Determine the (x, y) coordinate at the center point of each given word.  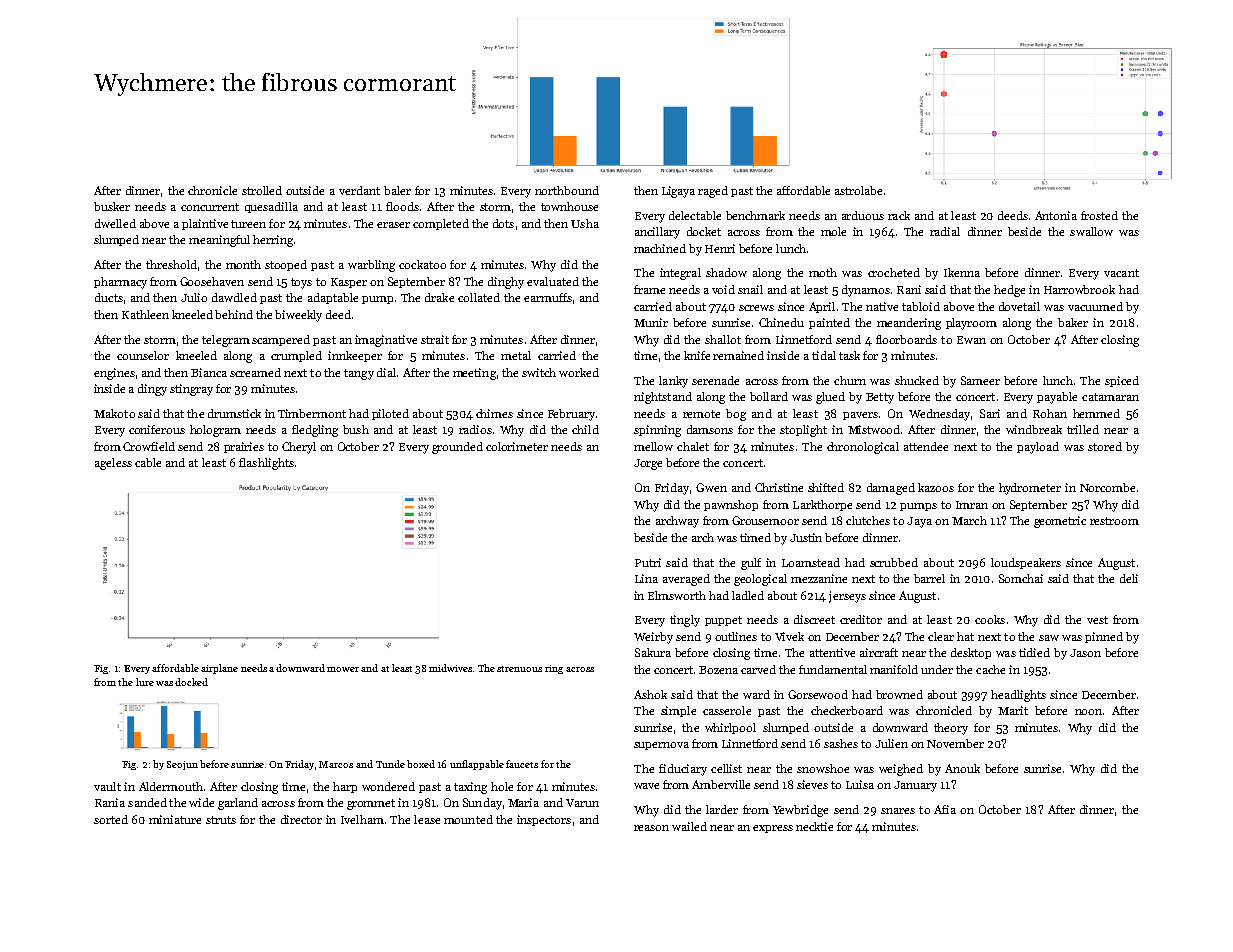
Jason (1085, 653)
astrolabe (858, 190)
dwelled (115, 223)
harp (345, 787)
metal (516, 355)
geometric (1060, 522)
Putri (648, 562)
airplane (219, 669)
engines (114, 374)
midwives (450, 668)
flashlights (266, 464)
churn (850, 380)
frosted (1099, 215)
